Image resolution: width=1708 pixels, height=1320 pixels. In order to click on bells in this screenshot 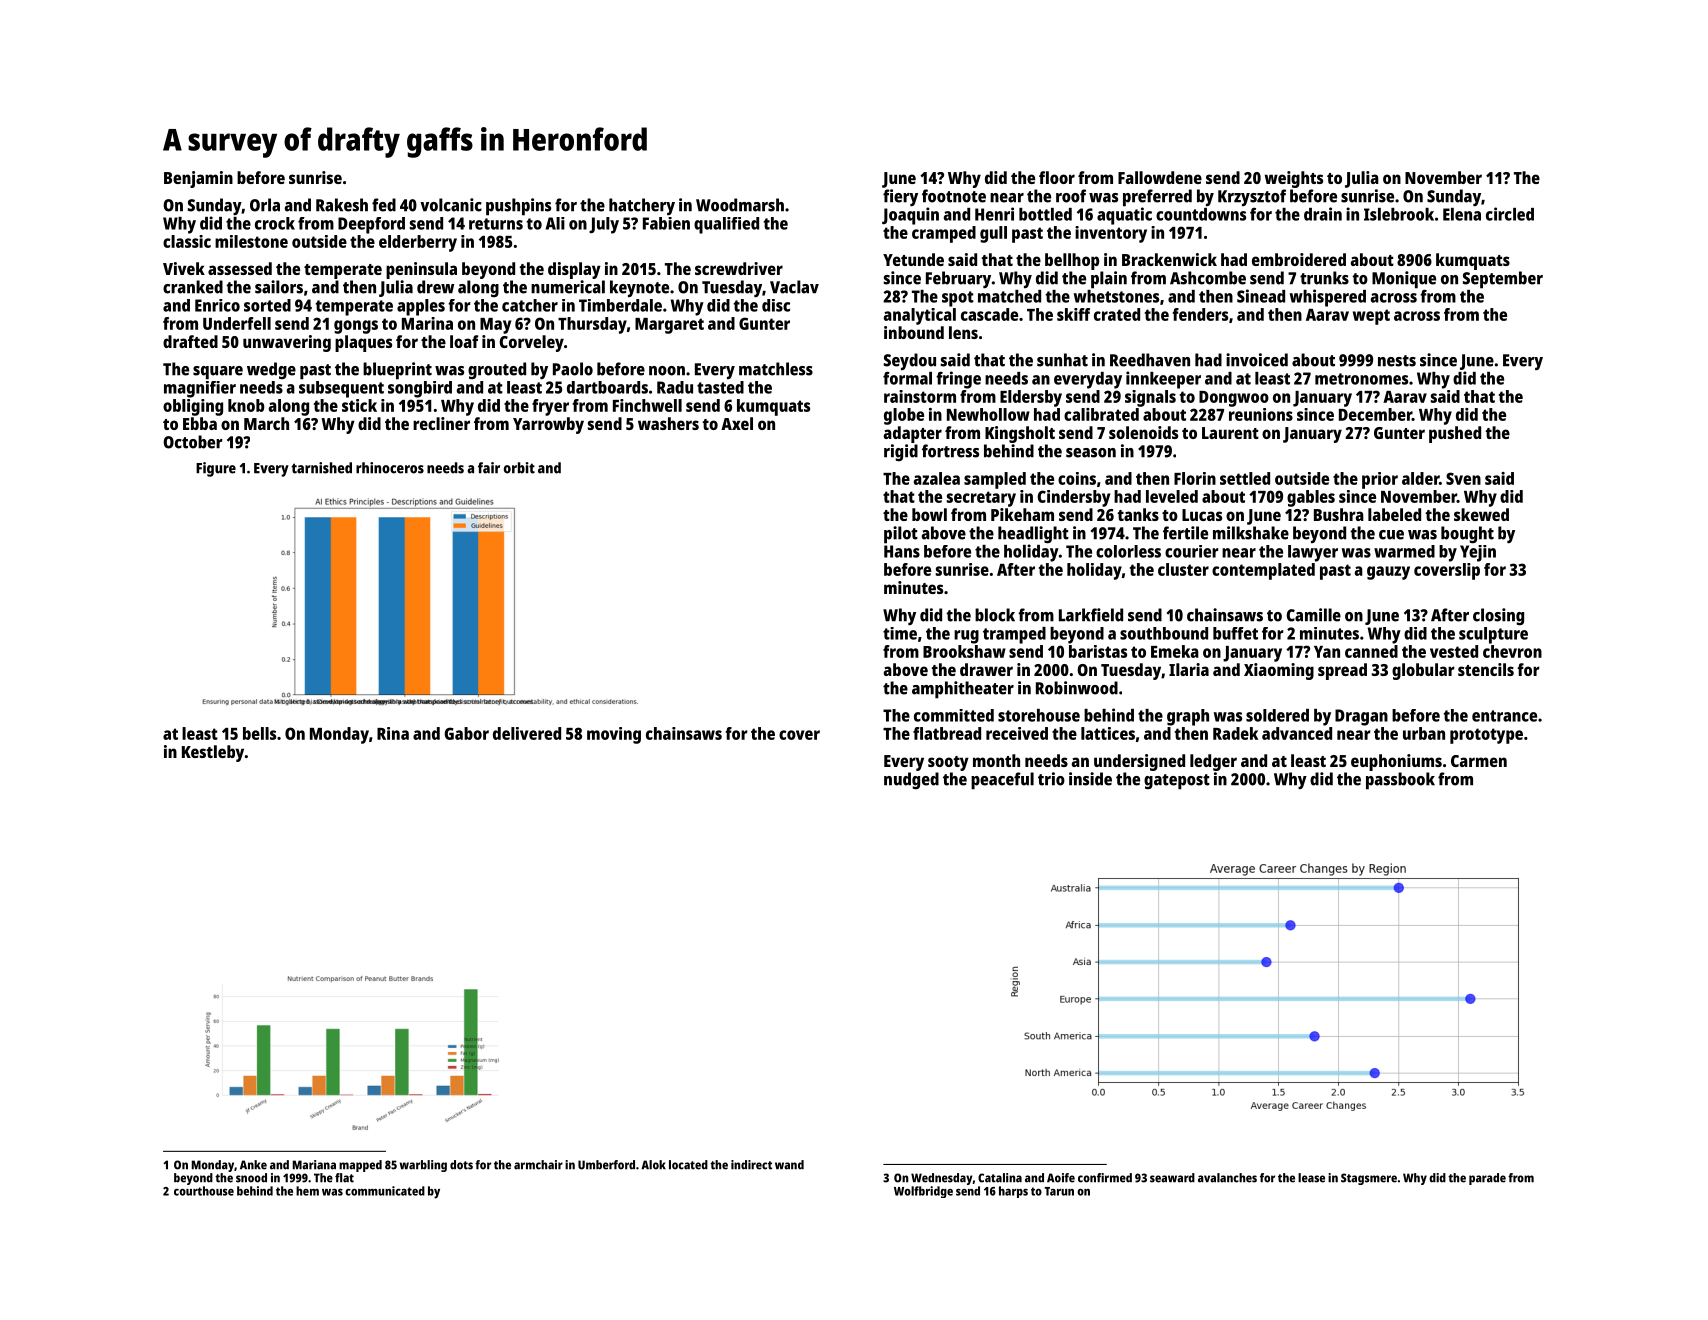, I will do `click(259, 733)`.
